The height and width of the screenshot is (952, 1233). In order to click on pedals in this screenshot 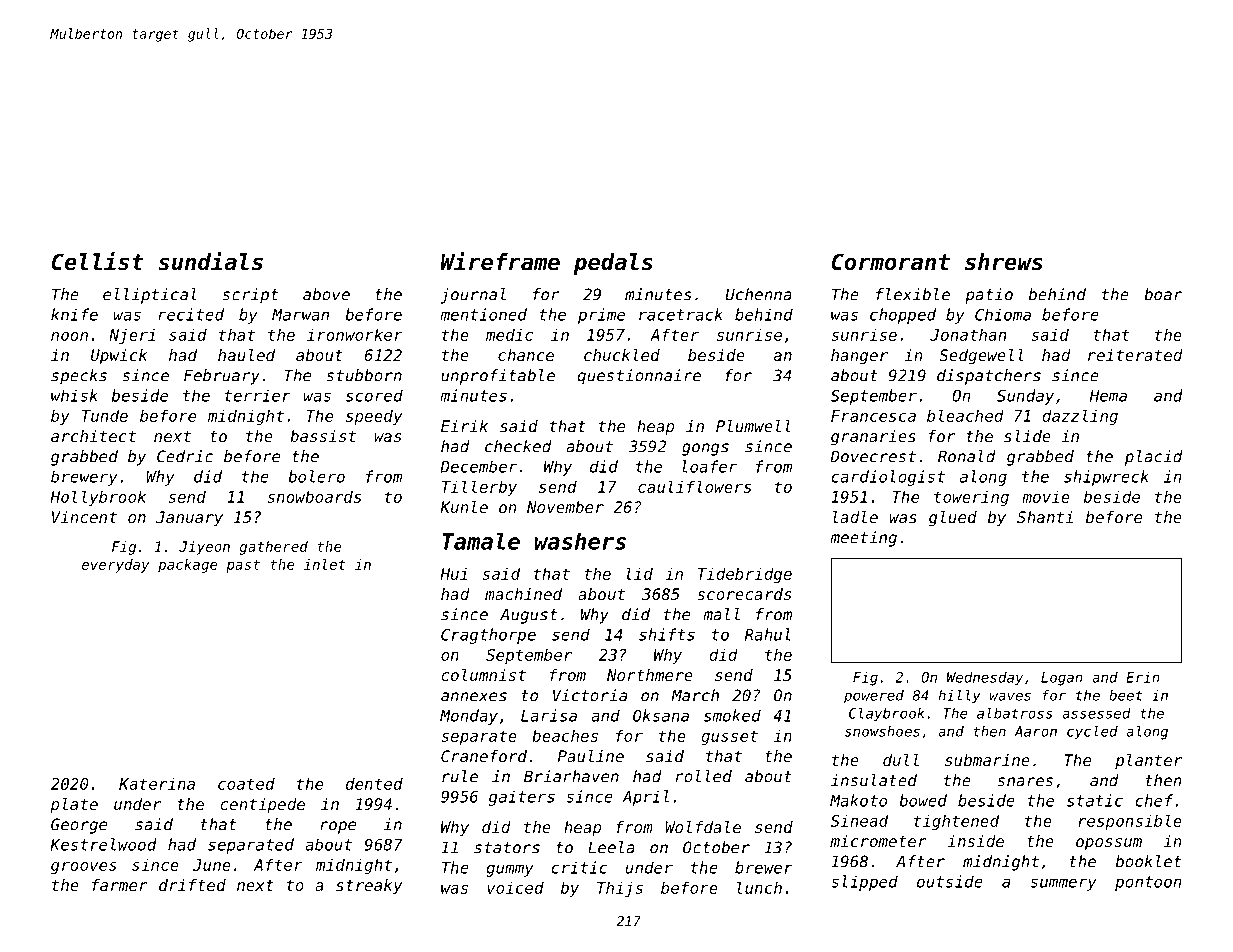, I will do `click(613, 264)`.
